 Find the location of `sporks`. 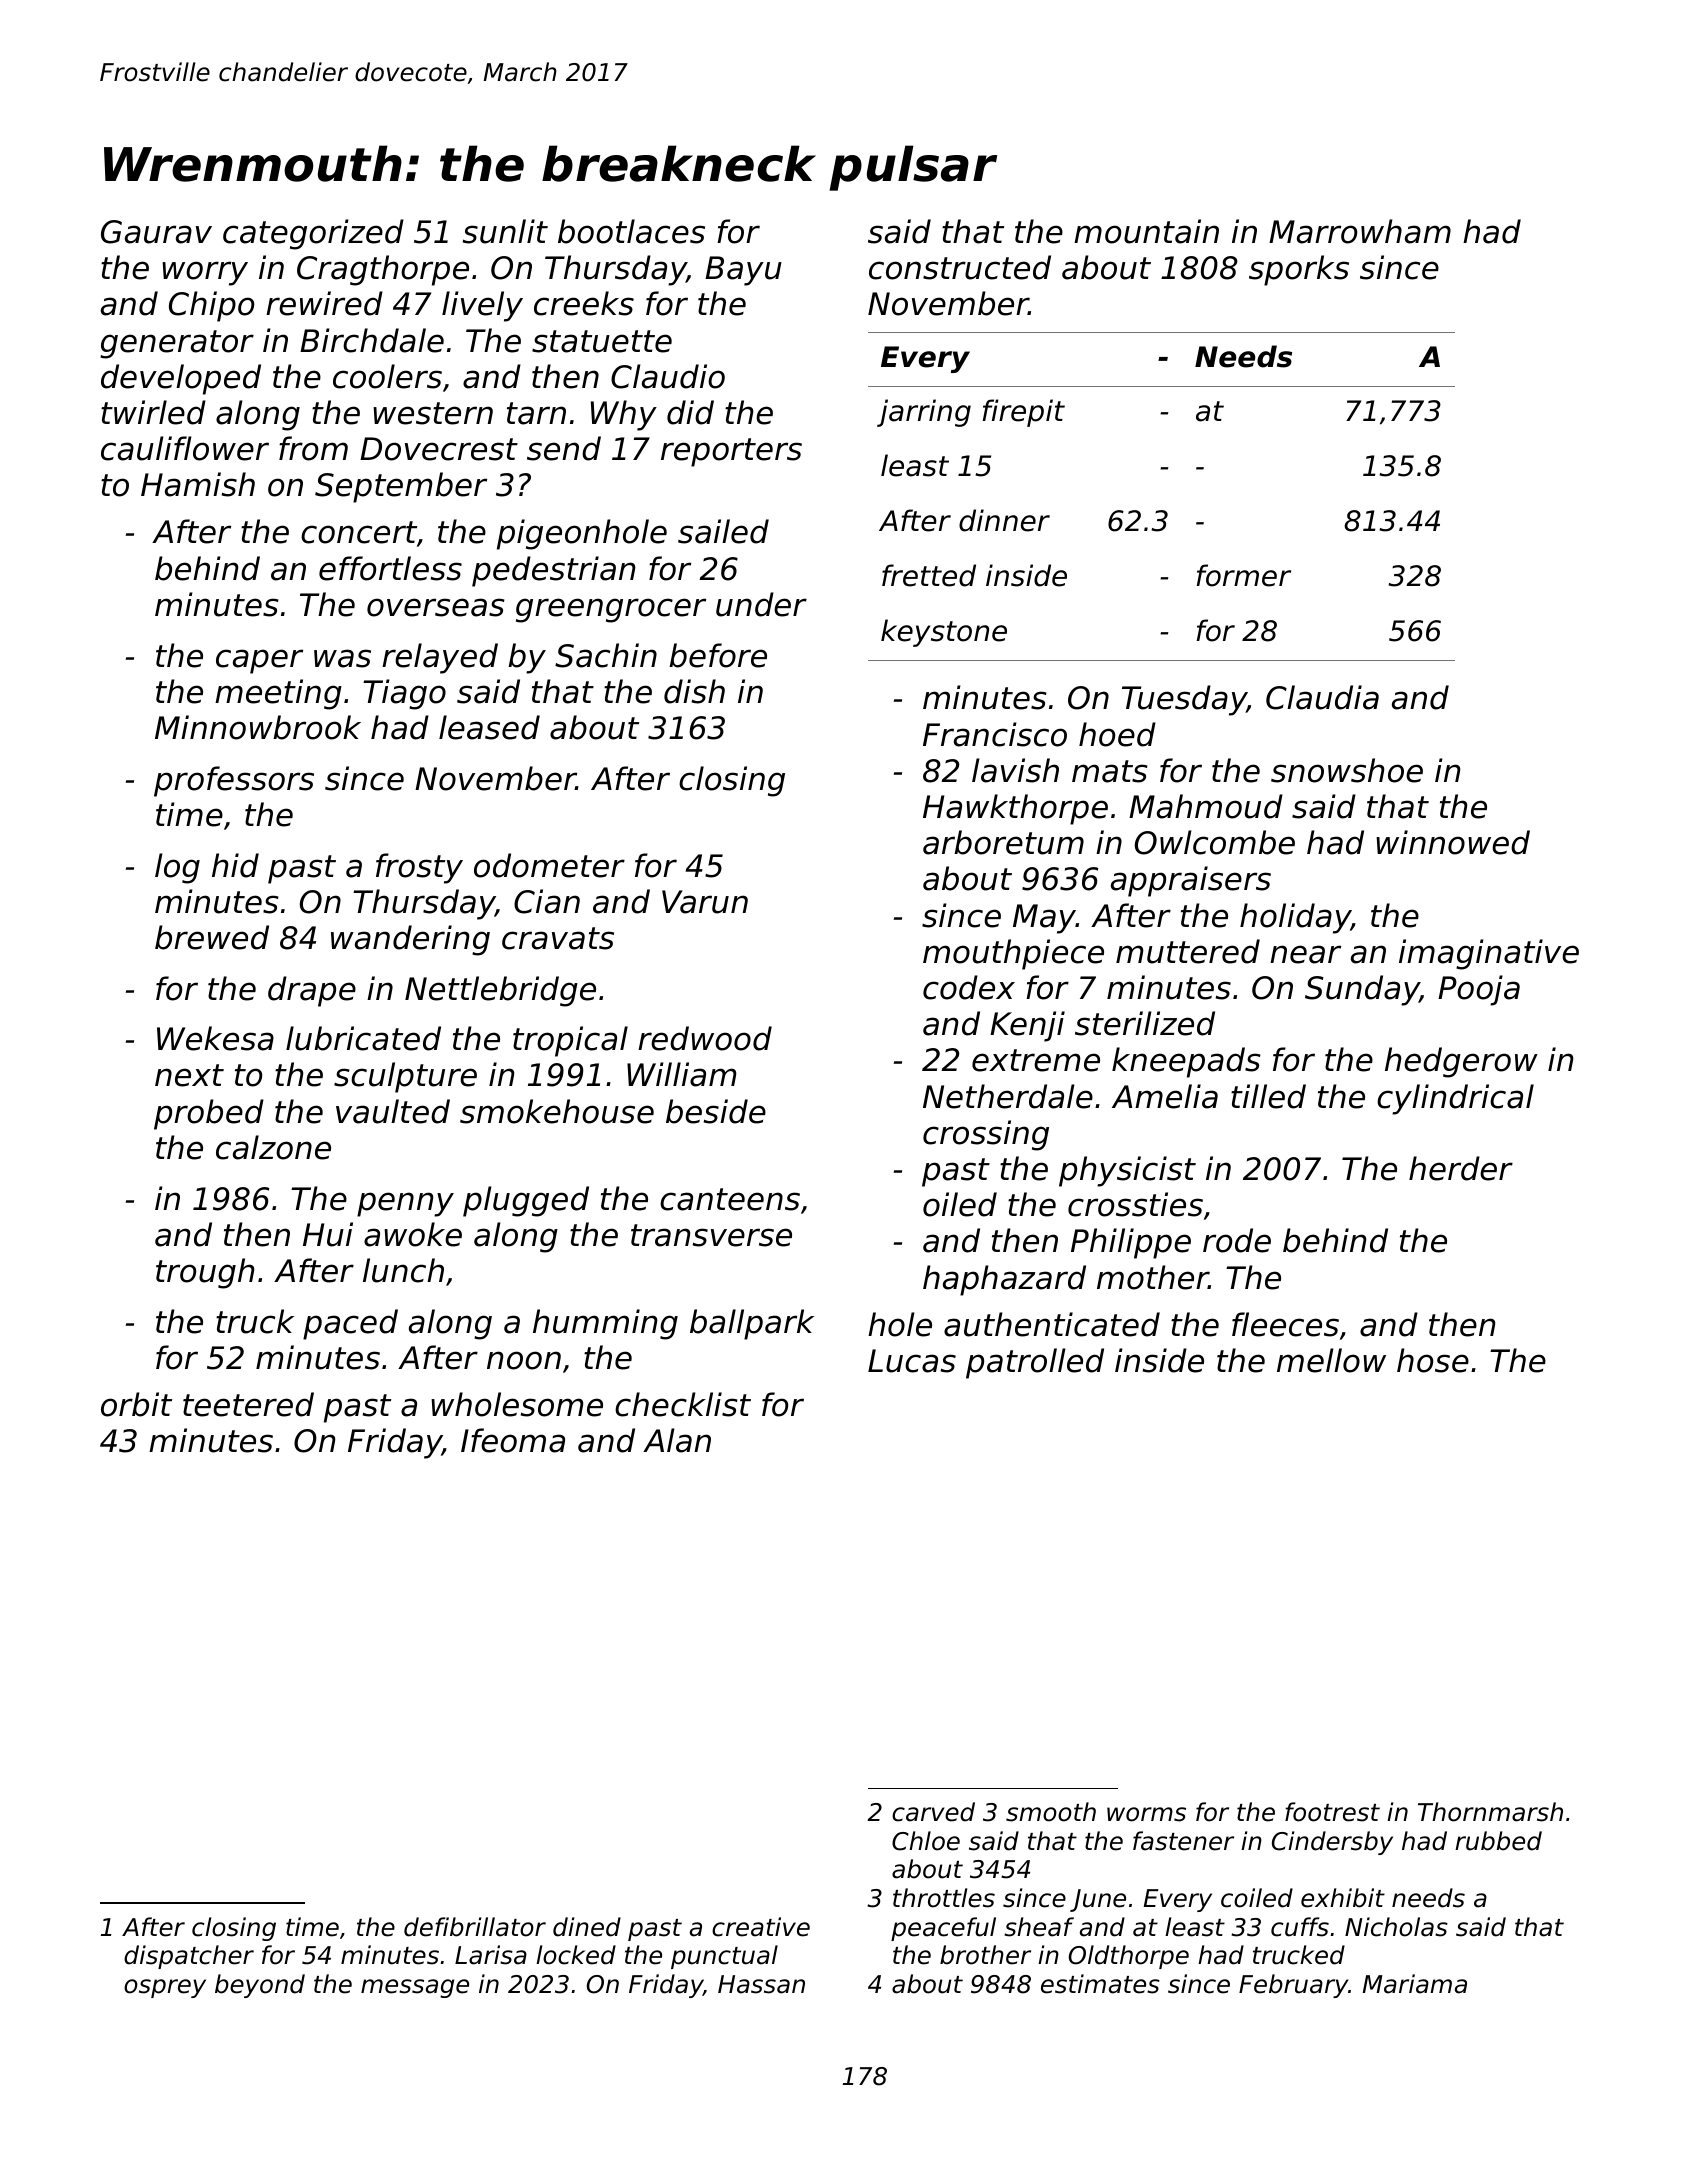

sporks is located at coordinates (1299, 270).
